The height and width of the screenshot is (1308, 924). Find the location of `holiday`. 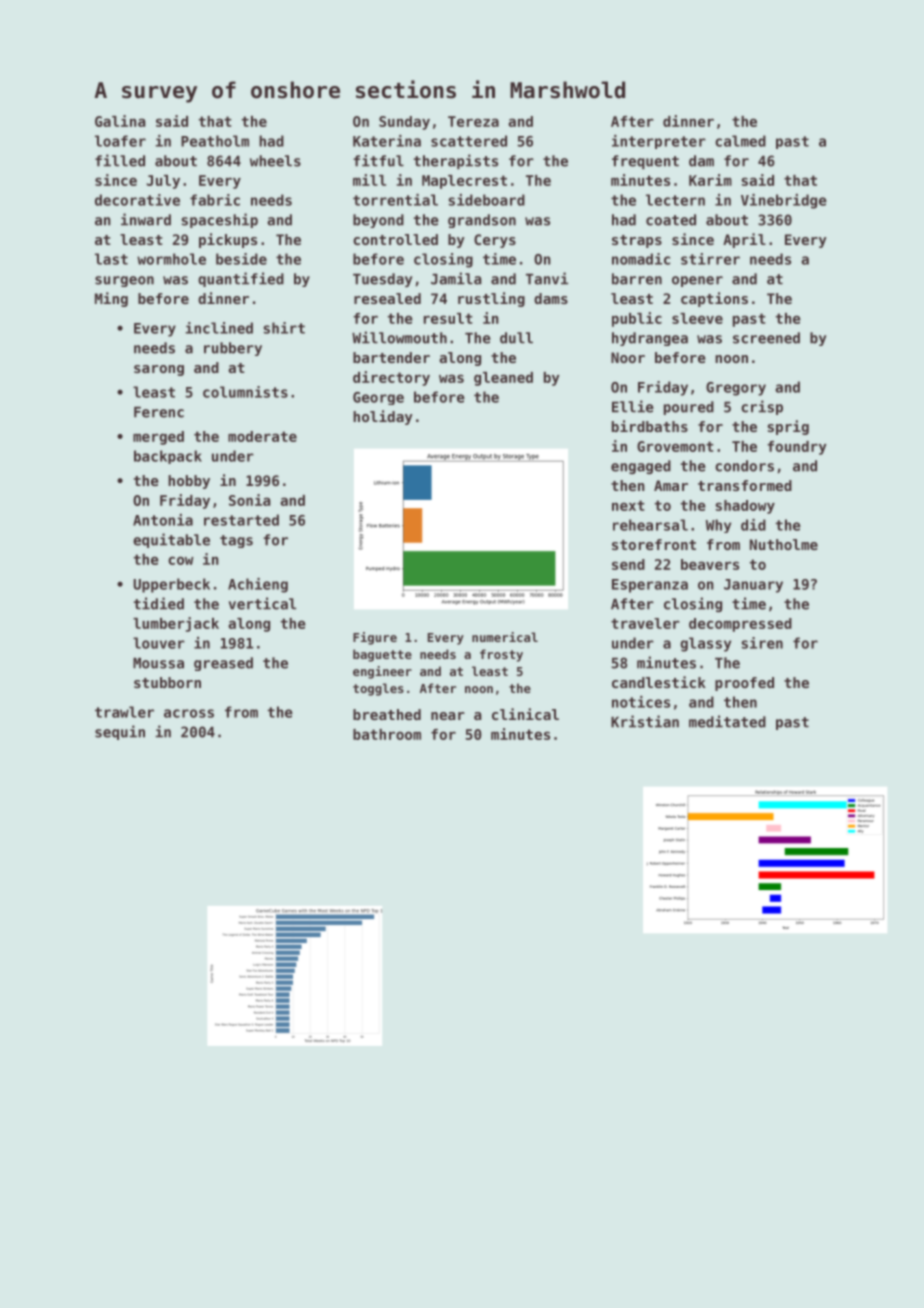

holiday is located at coordinates (383, 417).
